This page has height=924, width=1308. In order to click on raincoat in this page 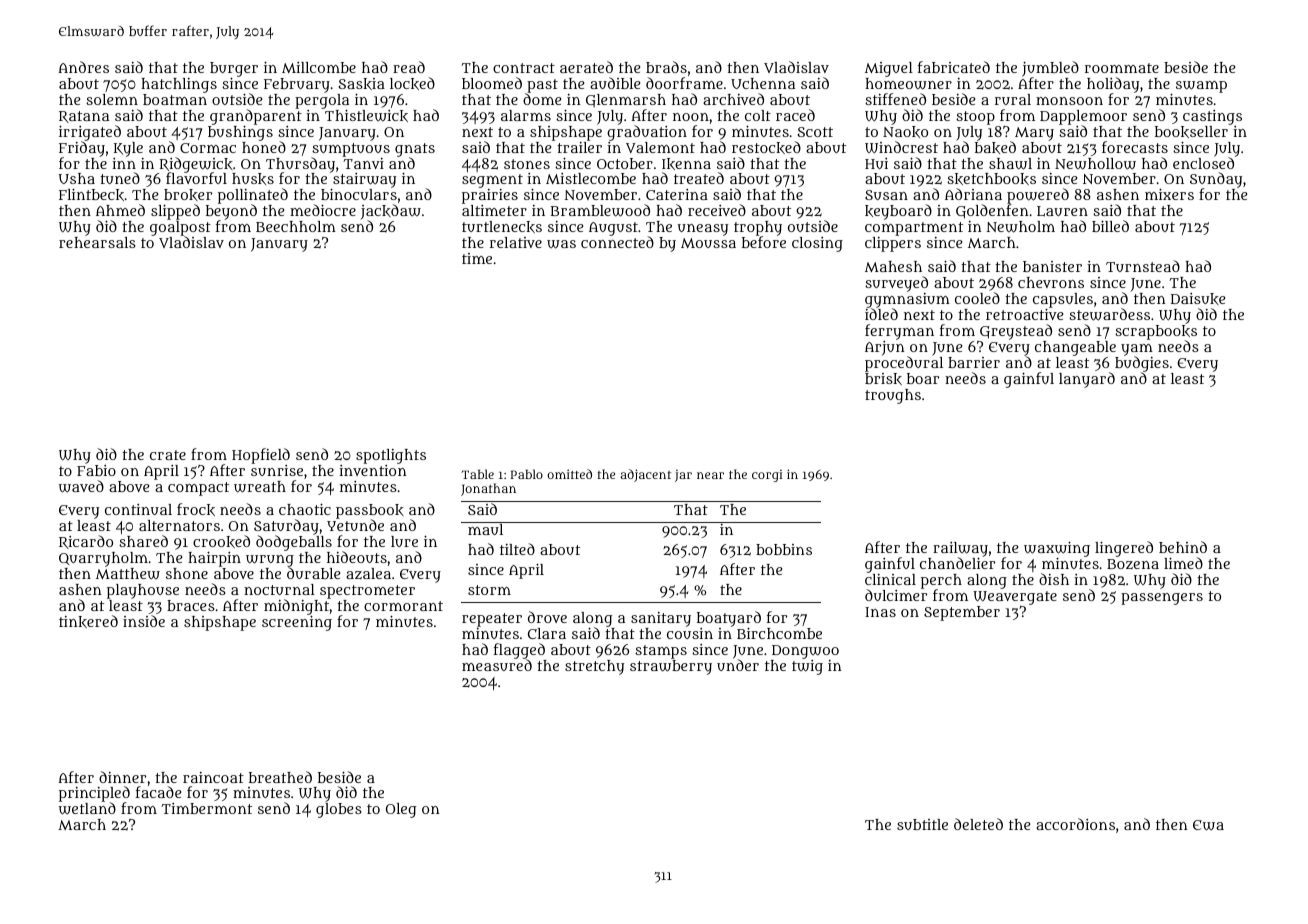, I will do `click(213, 777)`.
